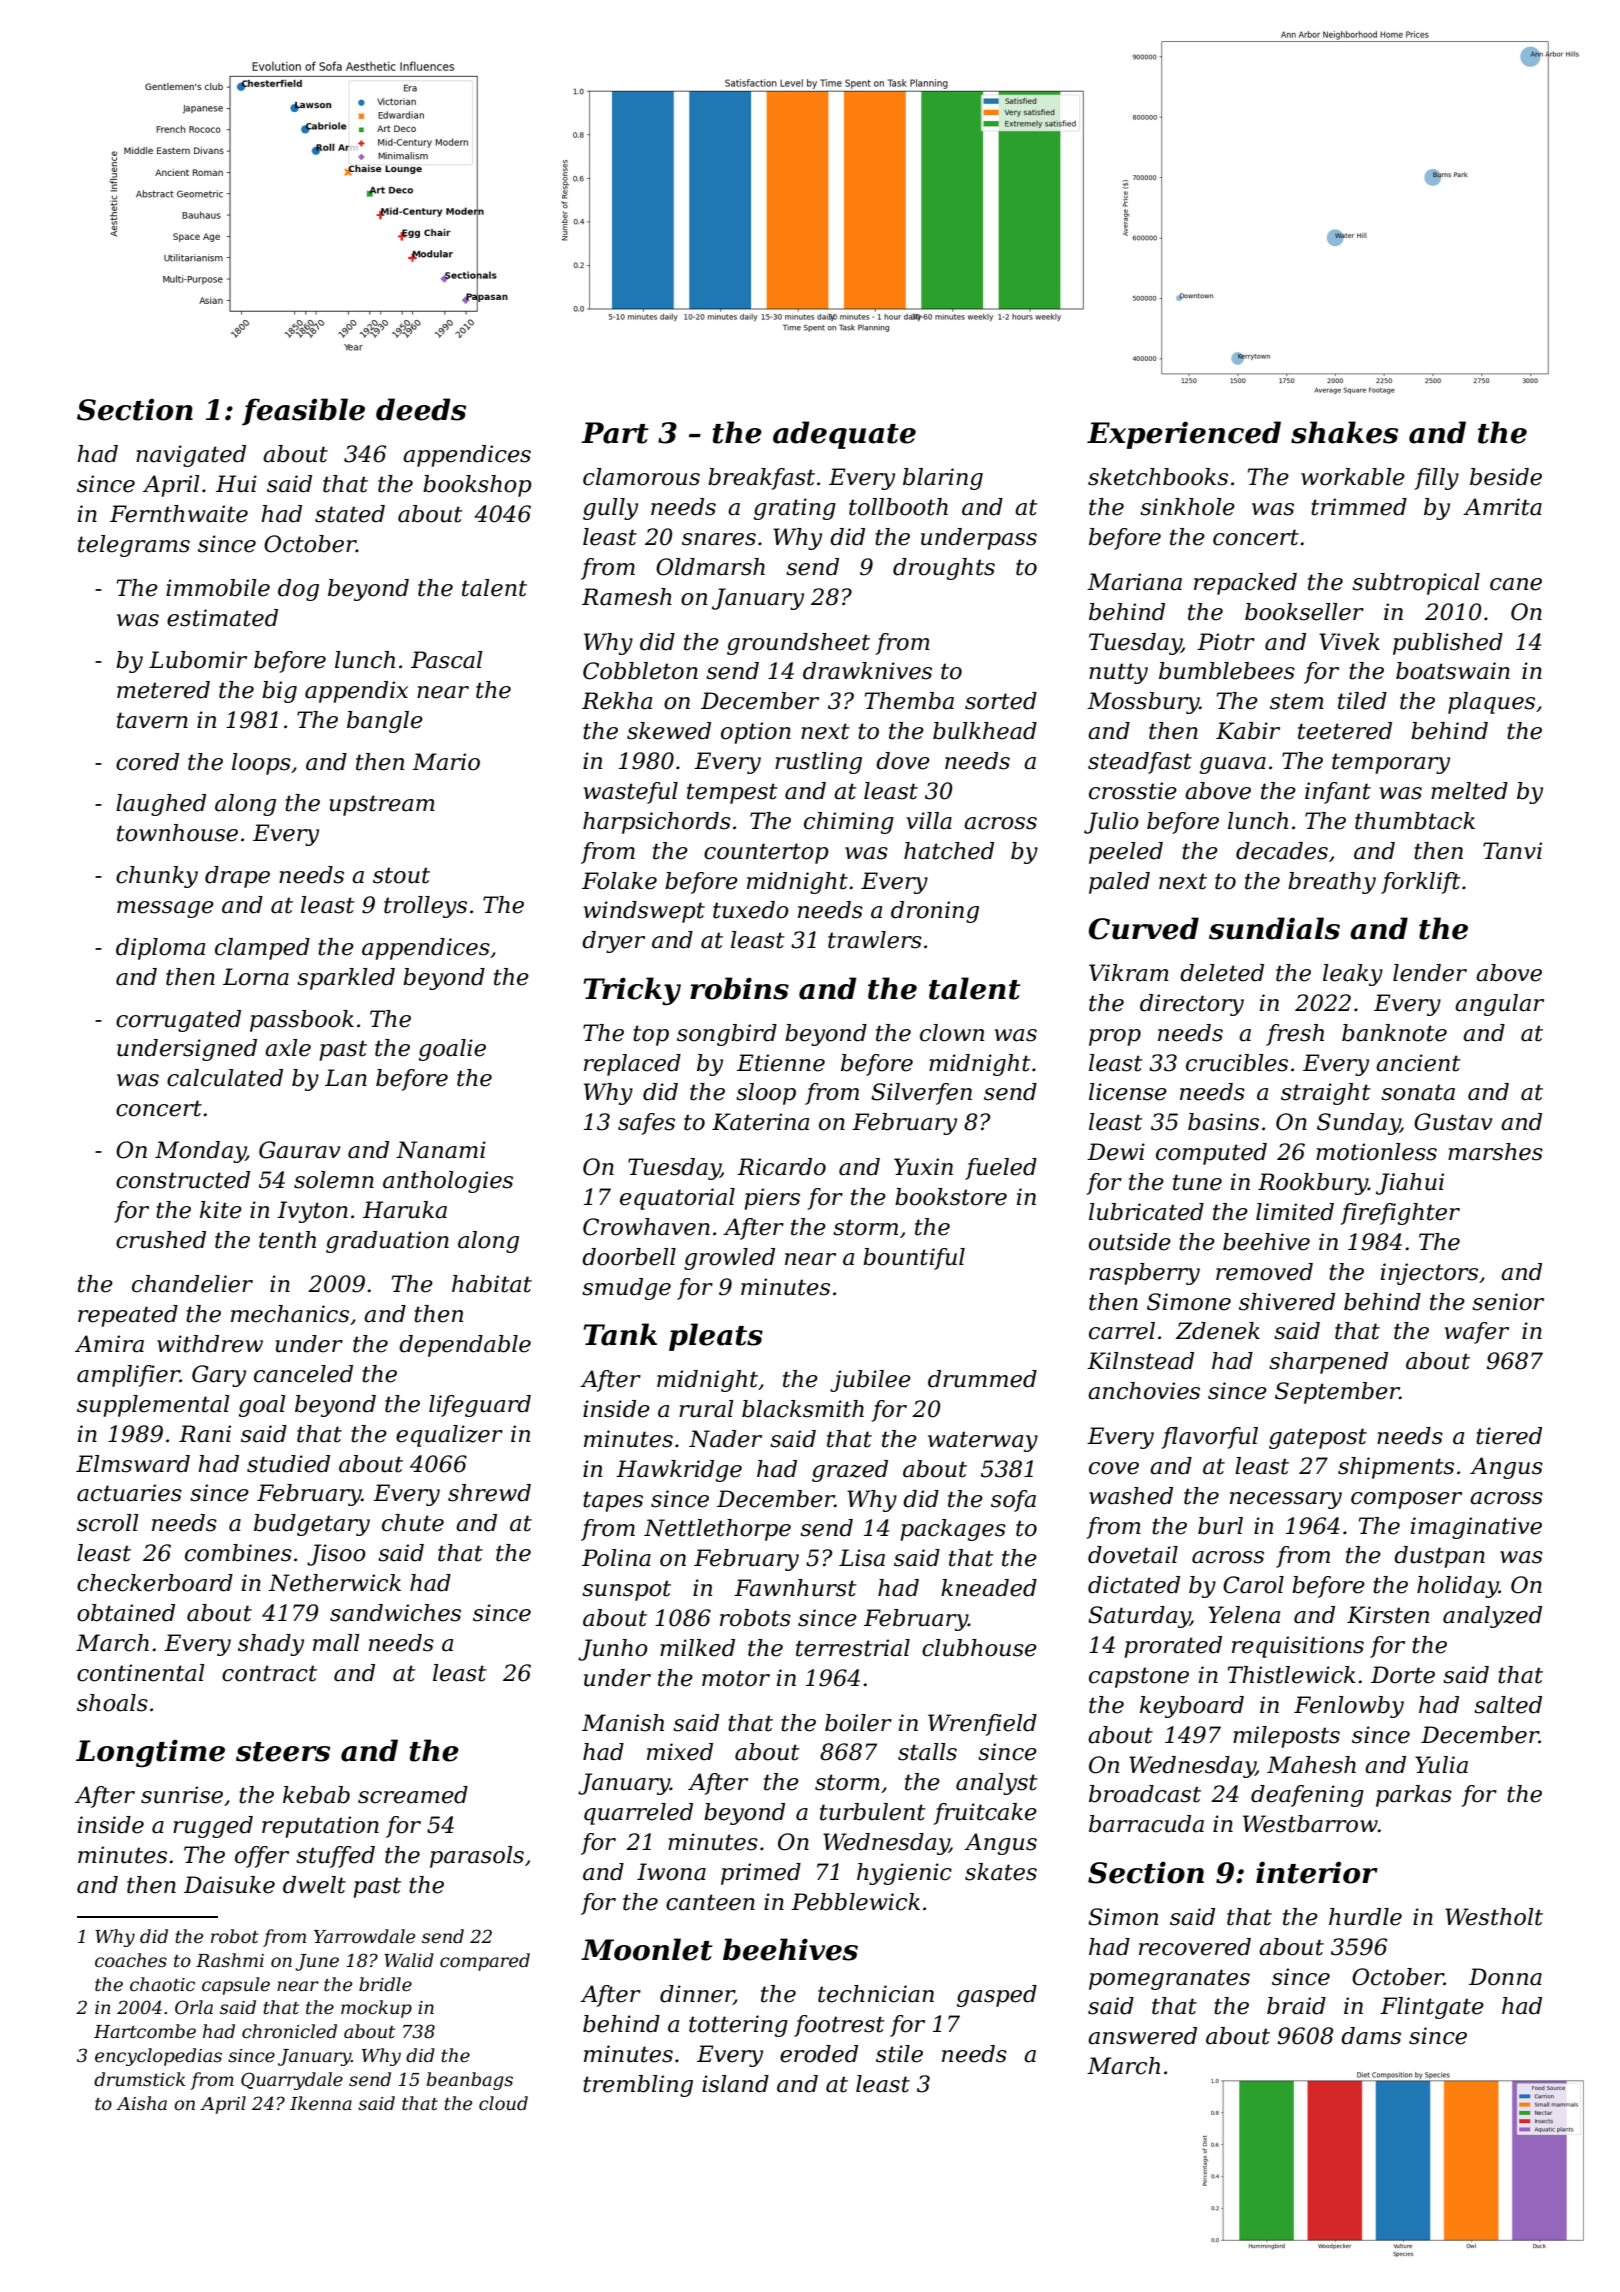  What do you see at coordinates (1469, 791) in the screenshot?
I see `melted` at bounding box center [1469, 791].
